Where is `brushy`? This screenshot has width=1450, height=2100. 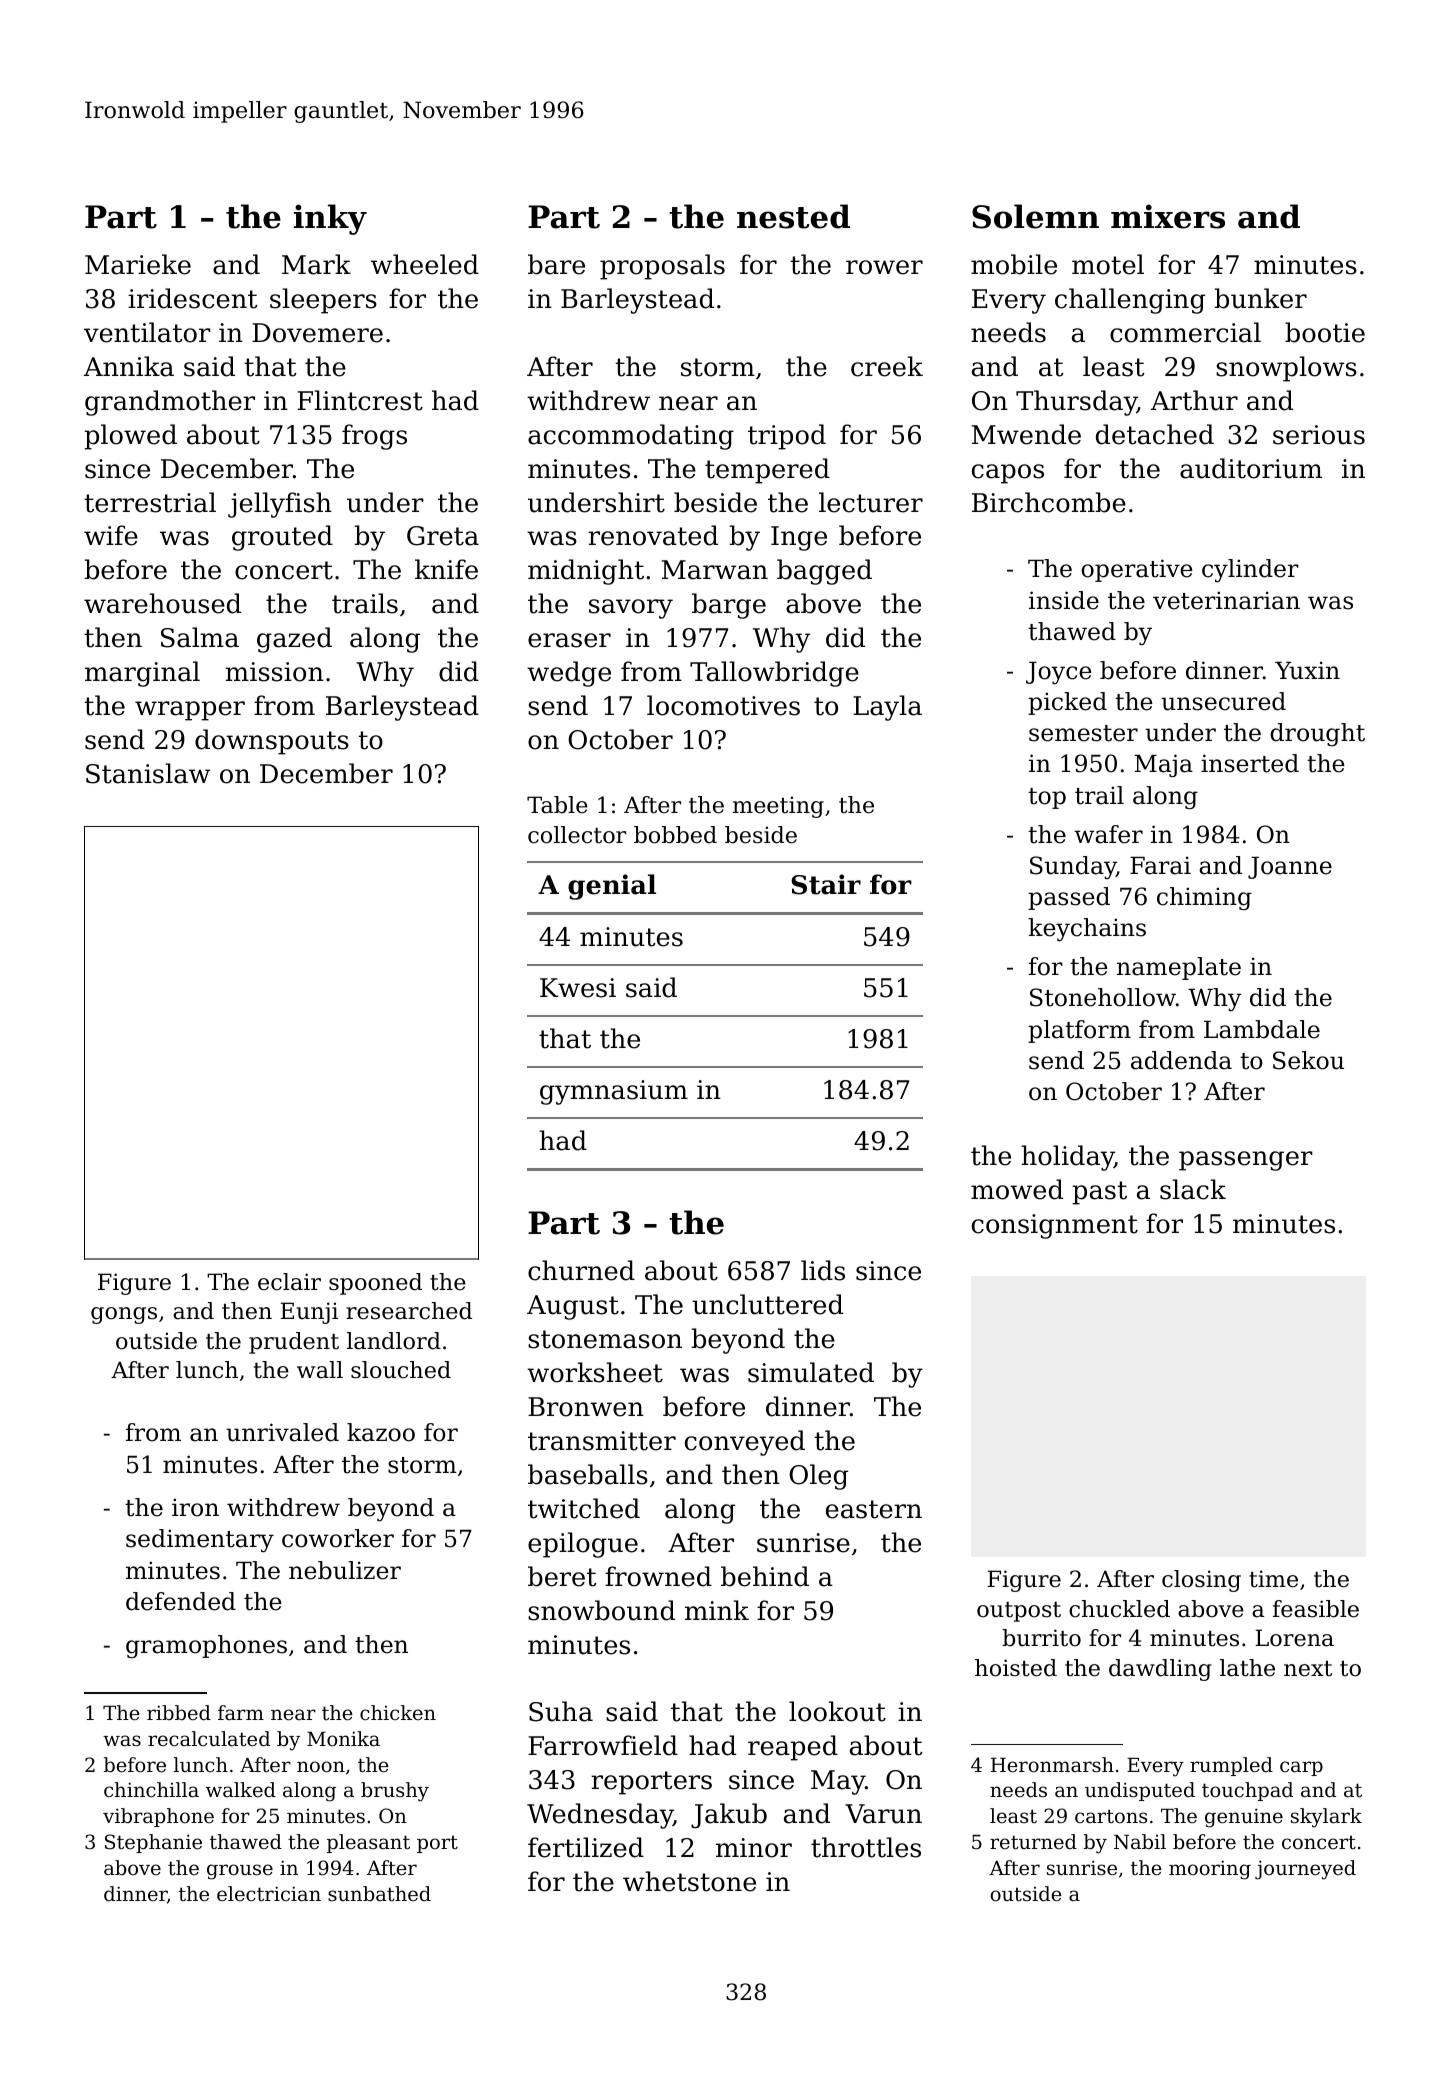
brushy is located at coordinates (395, 1792).
